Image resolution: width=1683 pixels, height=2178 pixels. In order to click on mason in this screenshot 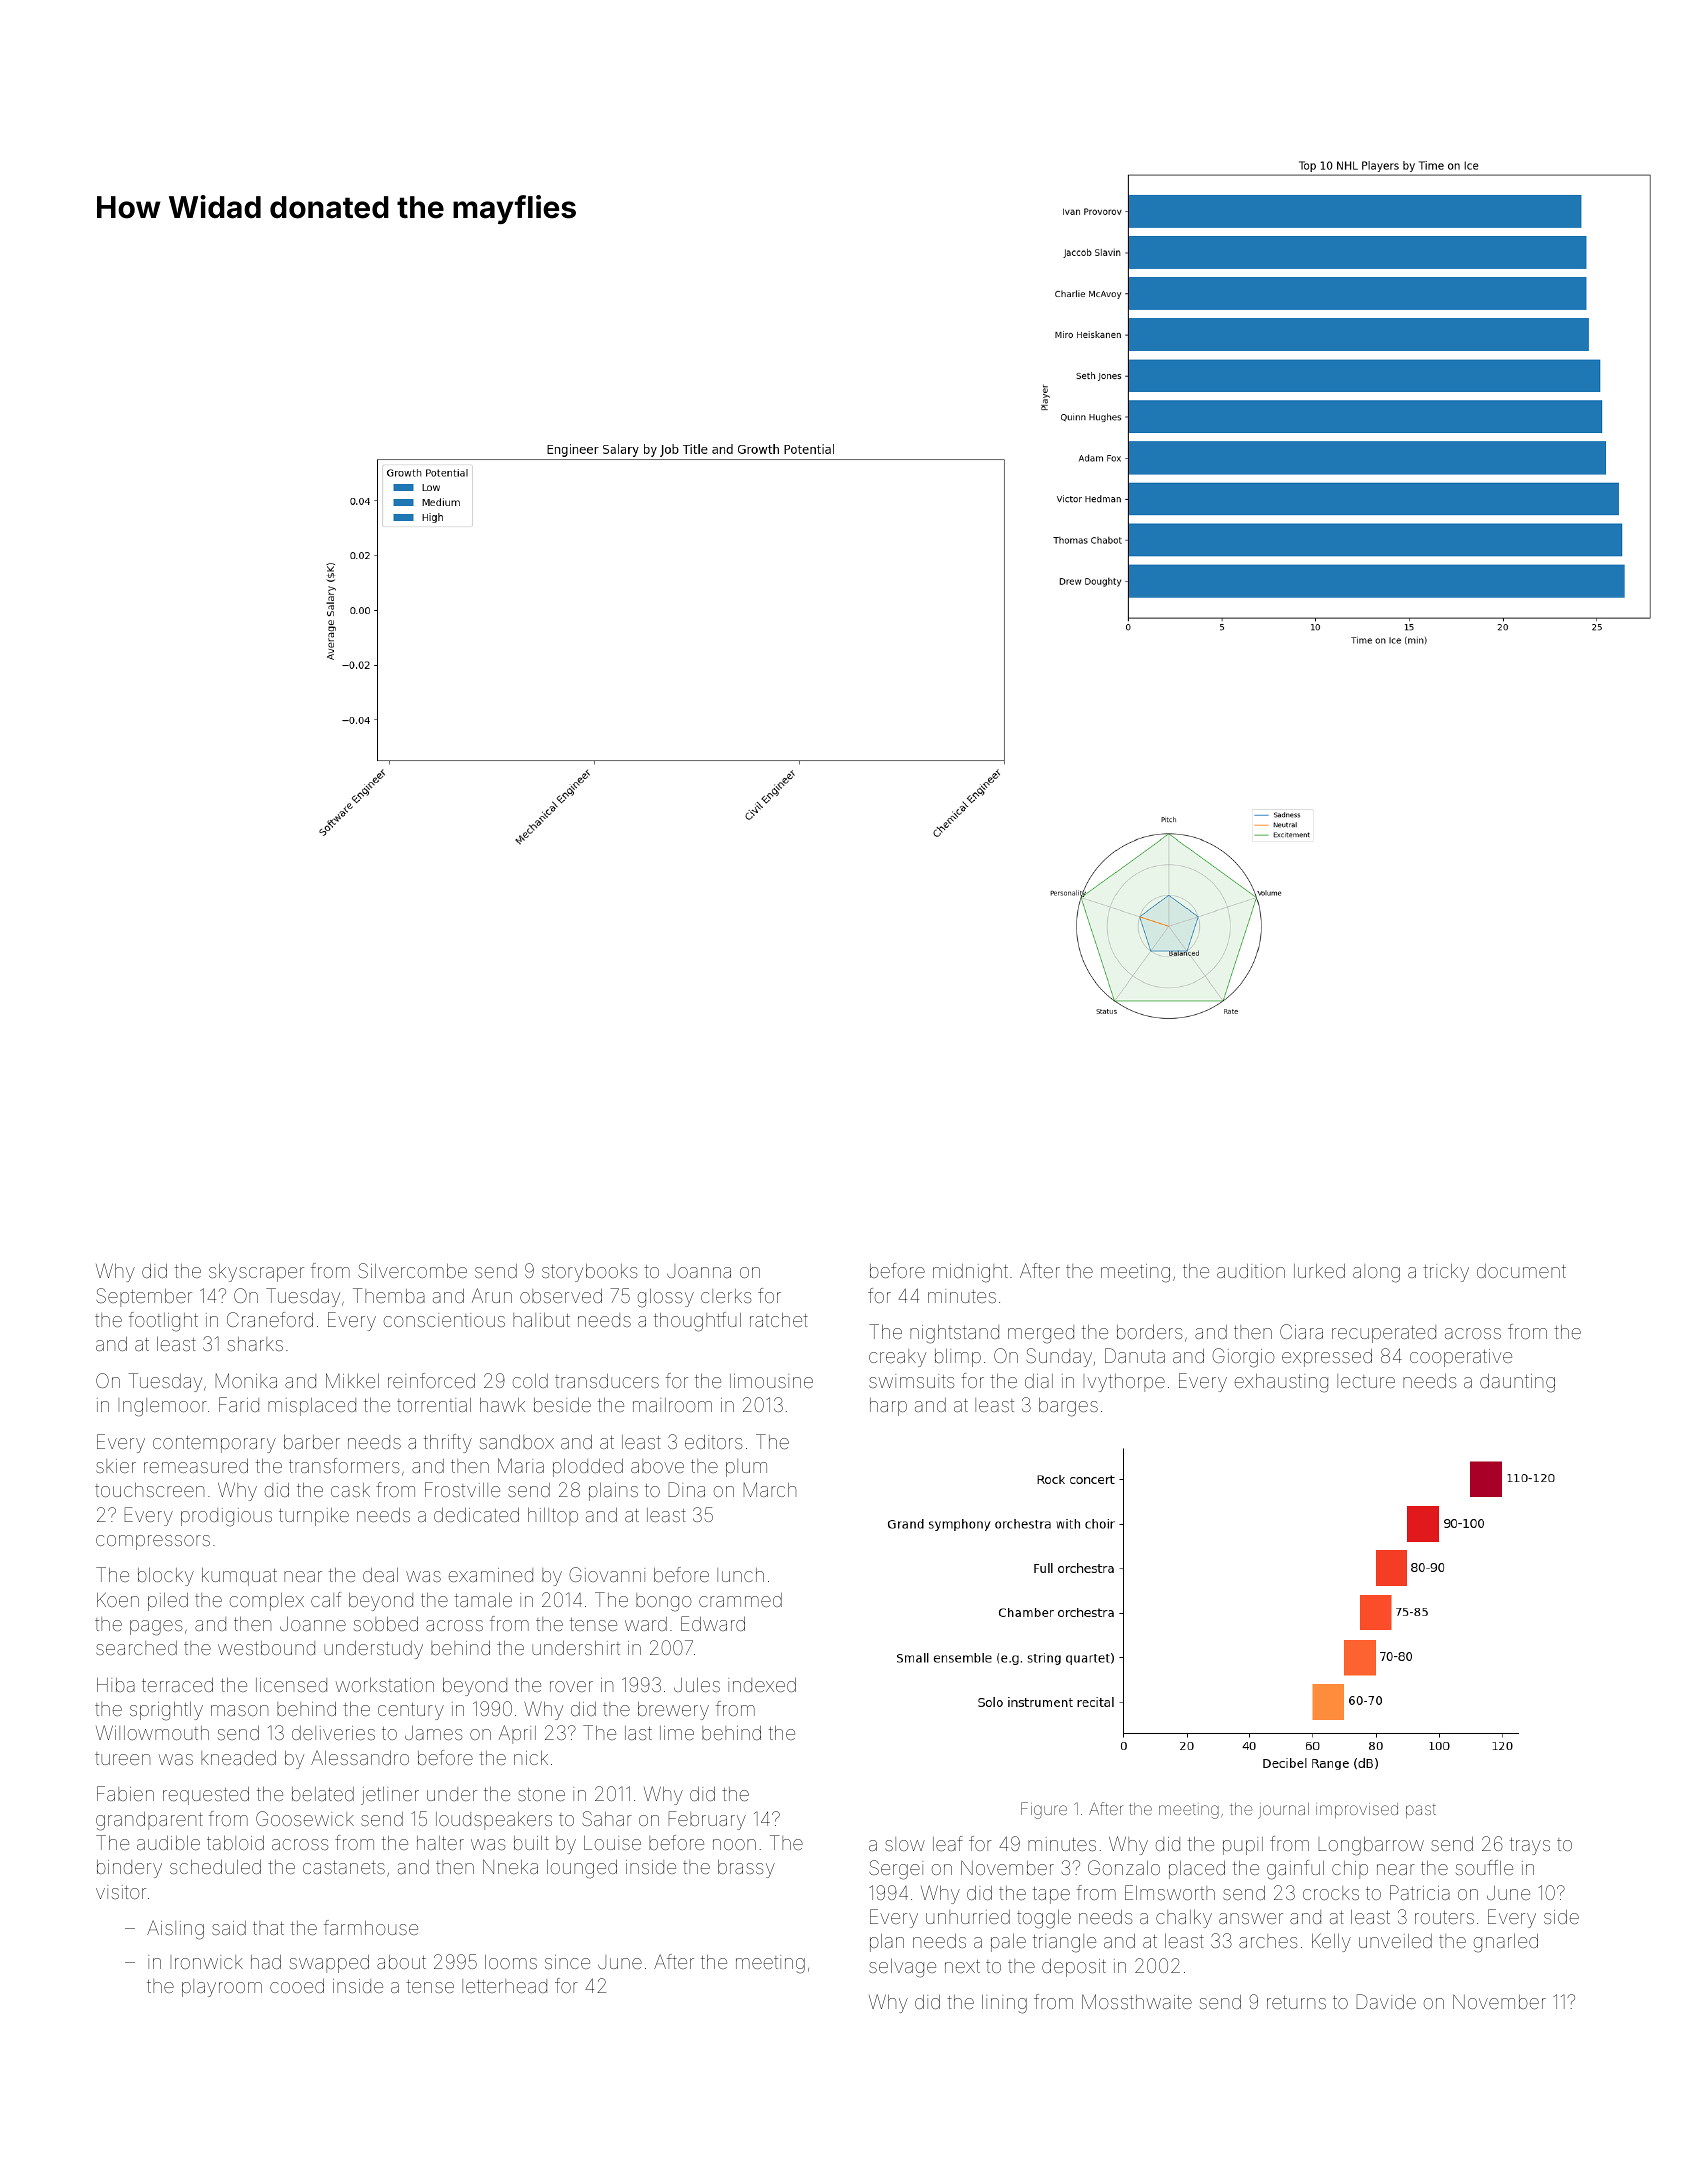, I will do `click(239, 1710)`.
